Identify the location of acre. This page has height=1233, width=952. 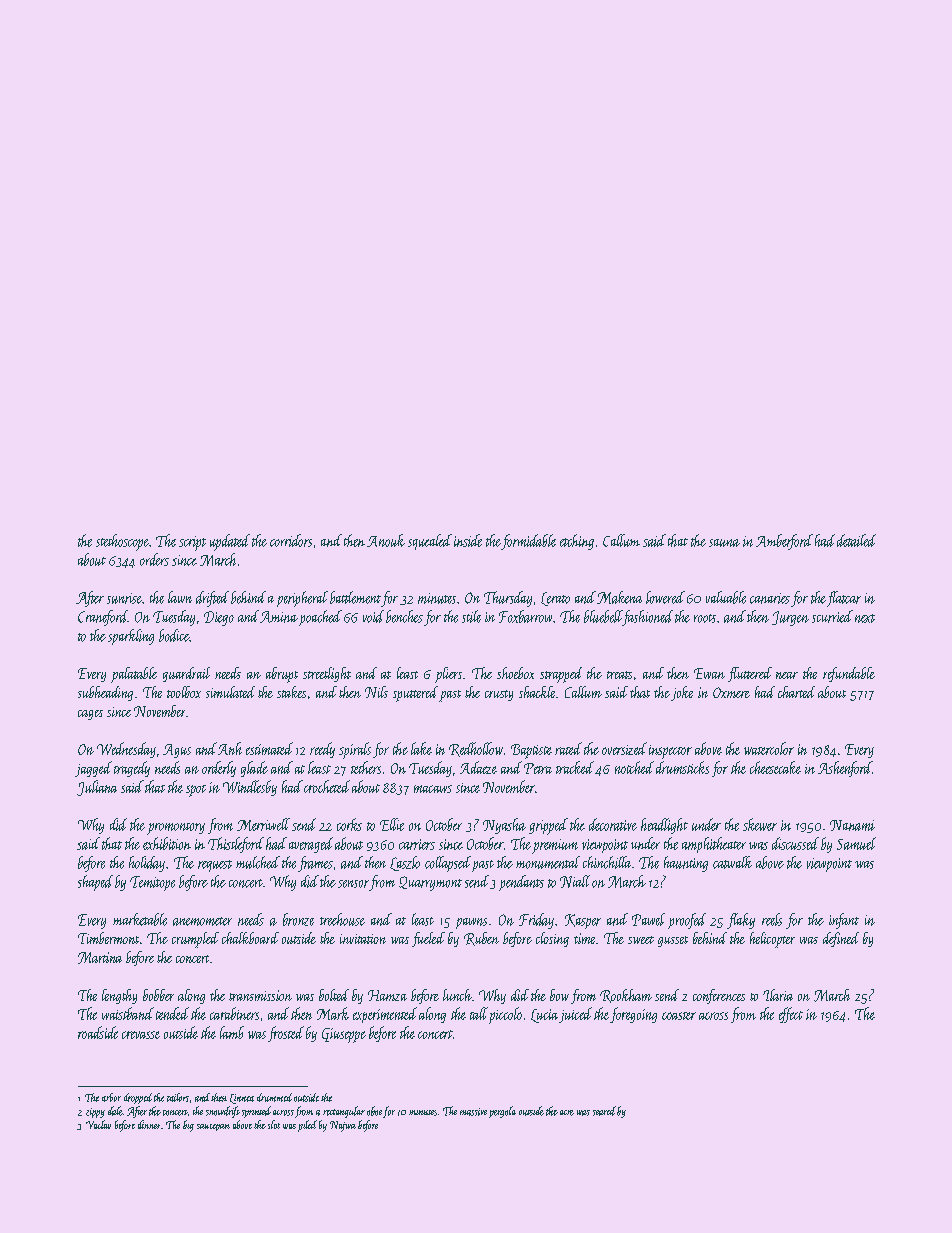
(567, 1113).
